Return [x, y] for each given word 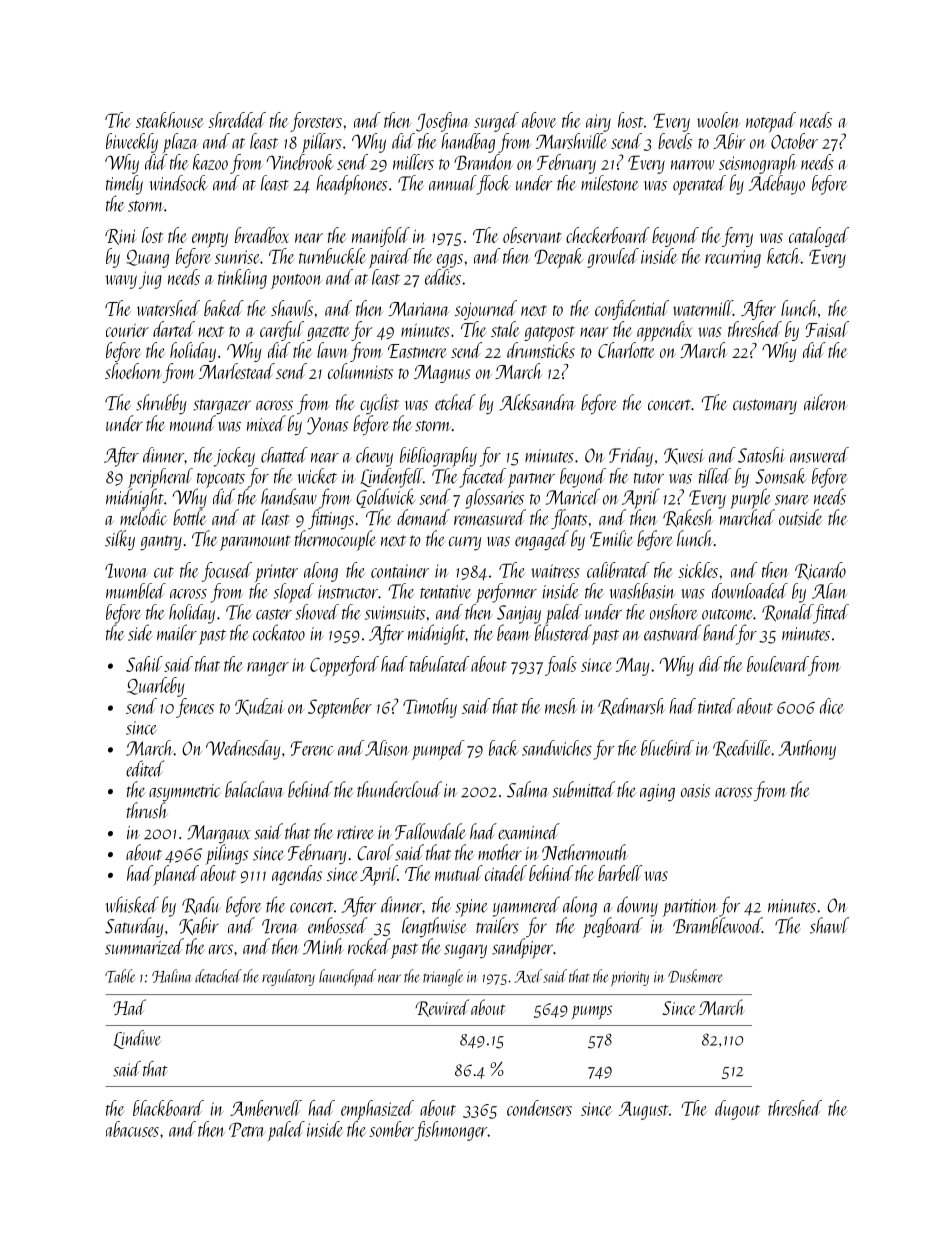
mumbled [136, 591]
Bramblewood [717, 925]
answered [819, 455]
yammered [526, 906]
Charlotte [626, 350]
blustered [563, 632]
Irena [280, 926]
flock [493, 185]
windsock [178, 183]
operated [699, 185]
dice [832, 706]
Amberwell [266, 1108]
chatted [284, 455]
